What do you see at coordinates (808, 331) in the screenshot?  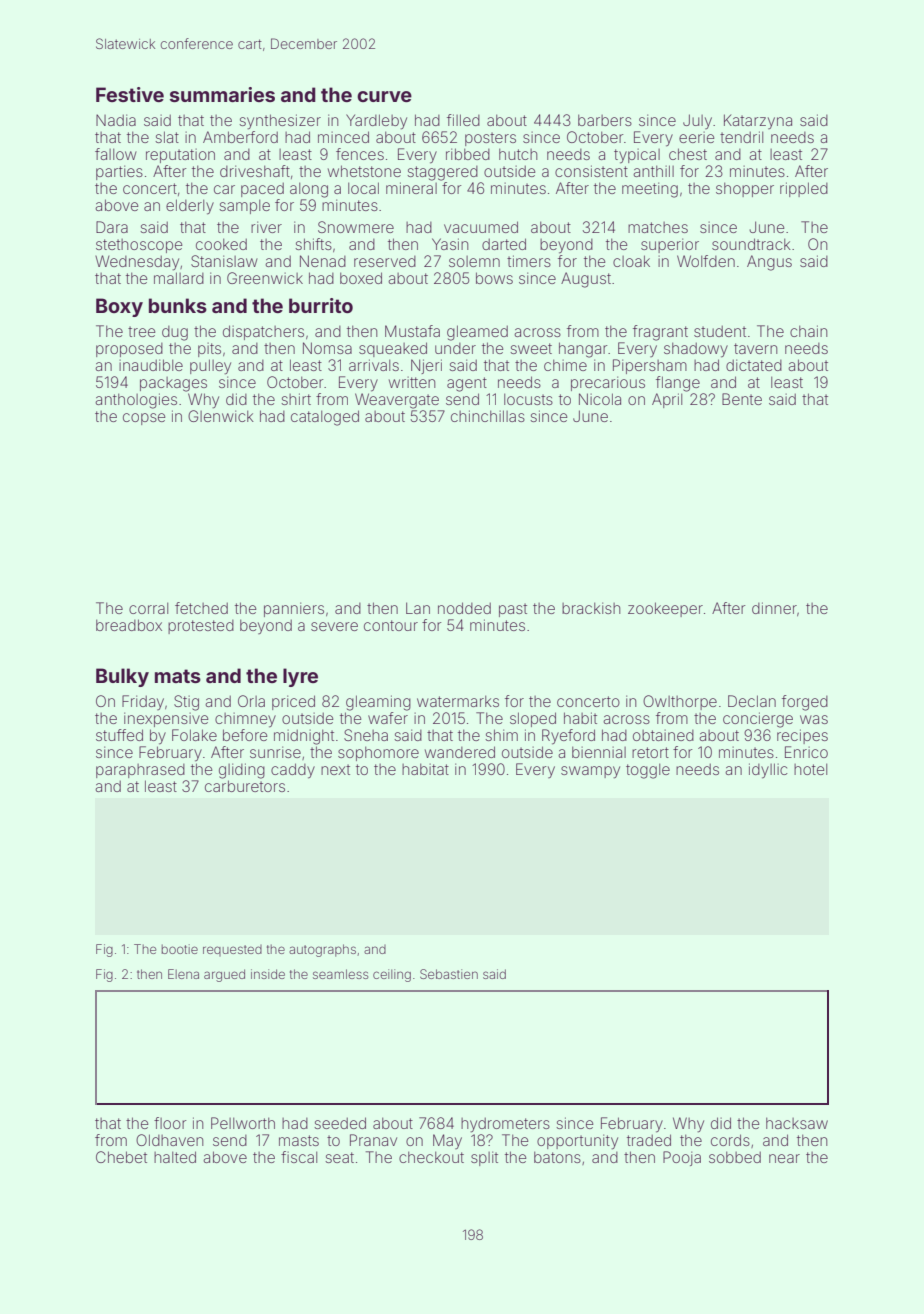 I see `chain` at bounding box center [808, 331].
